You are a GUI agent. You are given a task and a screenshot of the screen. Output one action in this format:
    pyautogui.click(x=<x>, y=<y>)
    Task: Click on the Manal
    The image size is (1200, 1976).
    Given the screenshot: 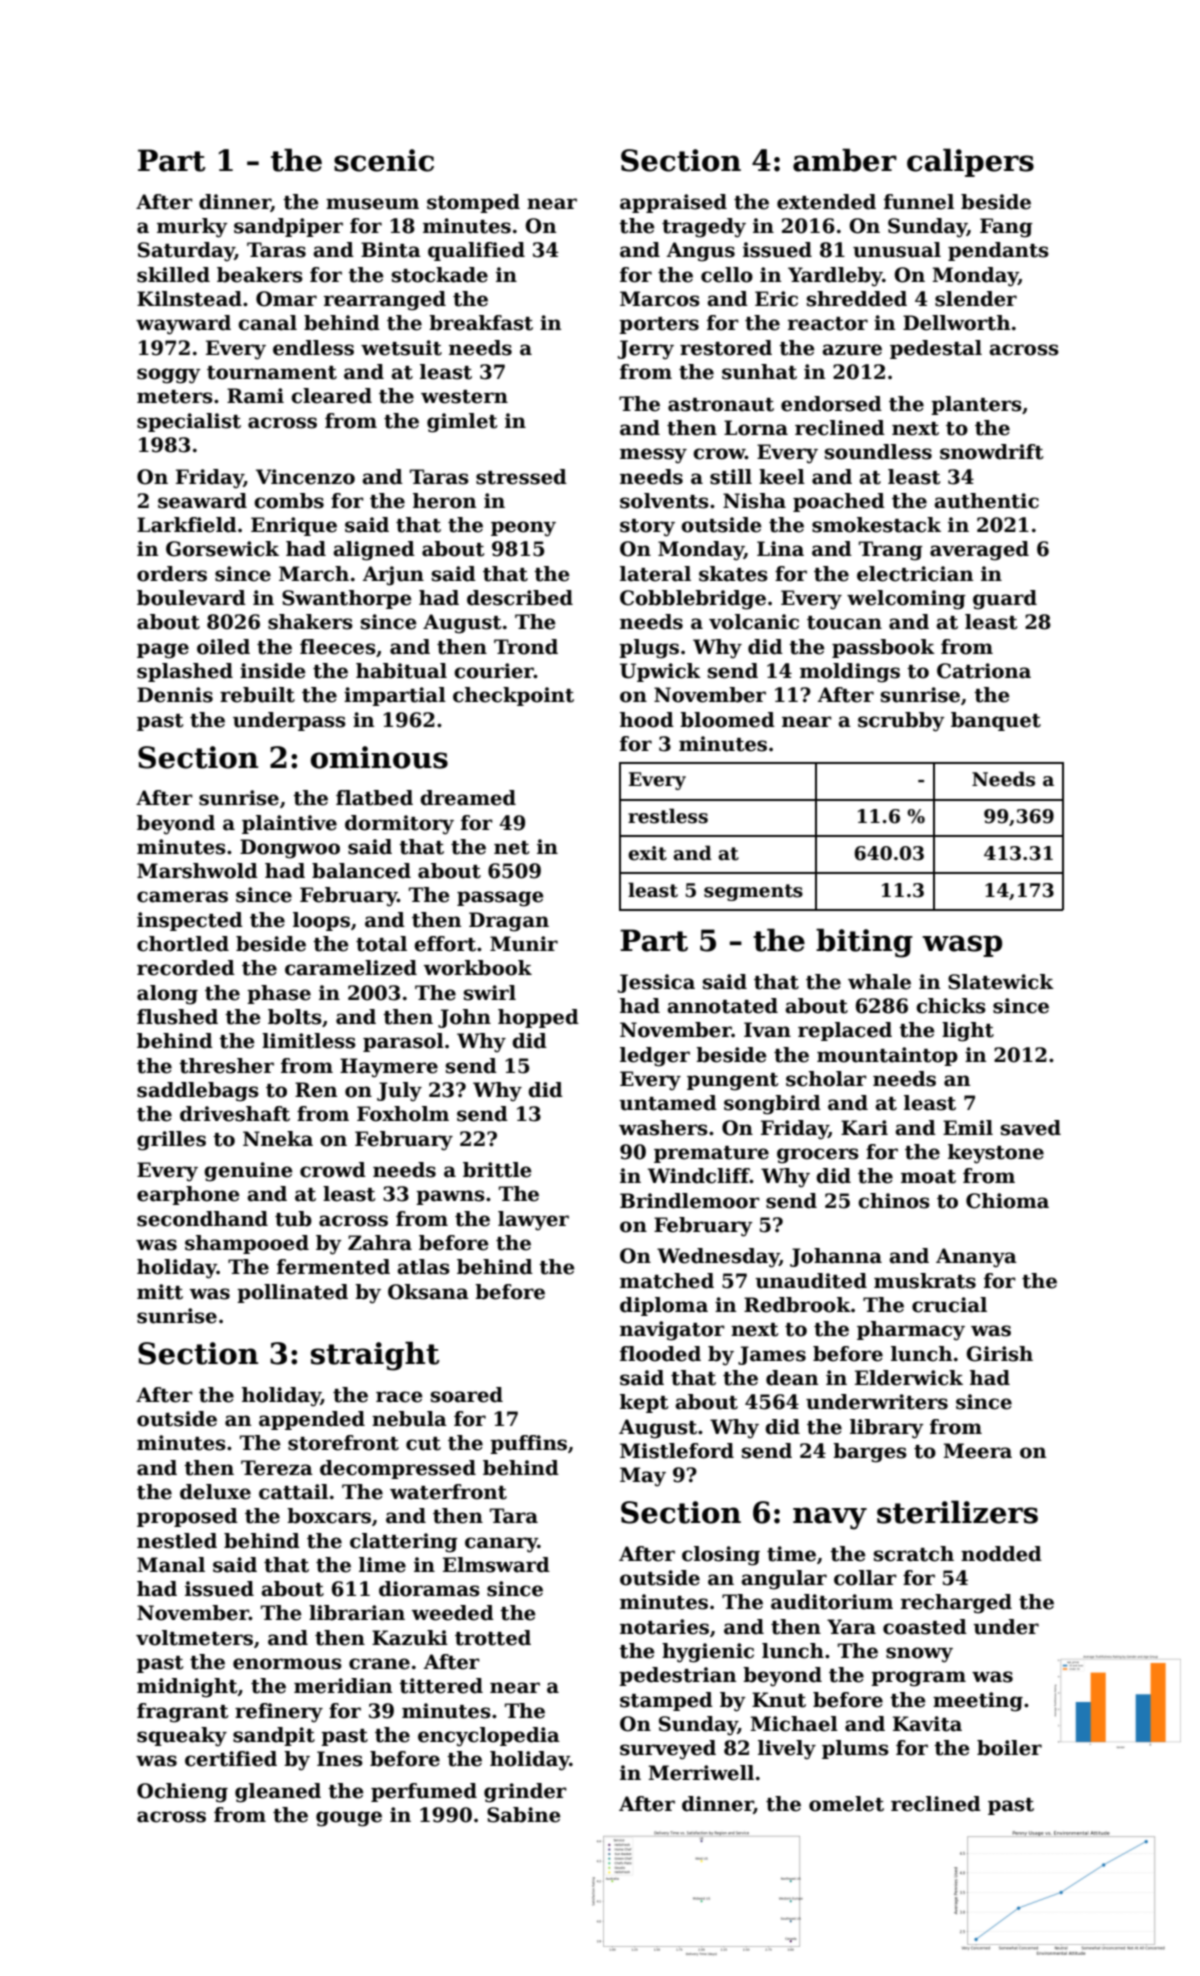 What is the action you would take?
    pyautogui.click(x=171, y=1565)
